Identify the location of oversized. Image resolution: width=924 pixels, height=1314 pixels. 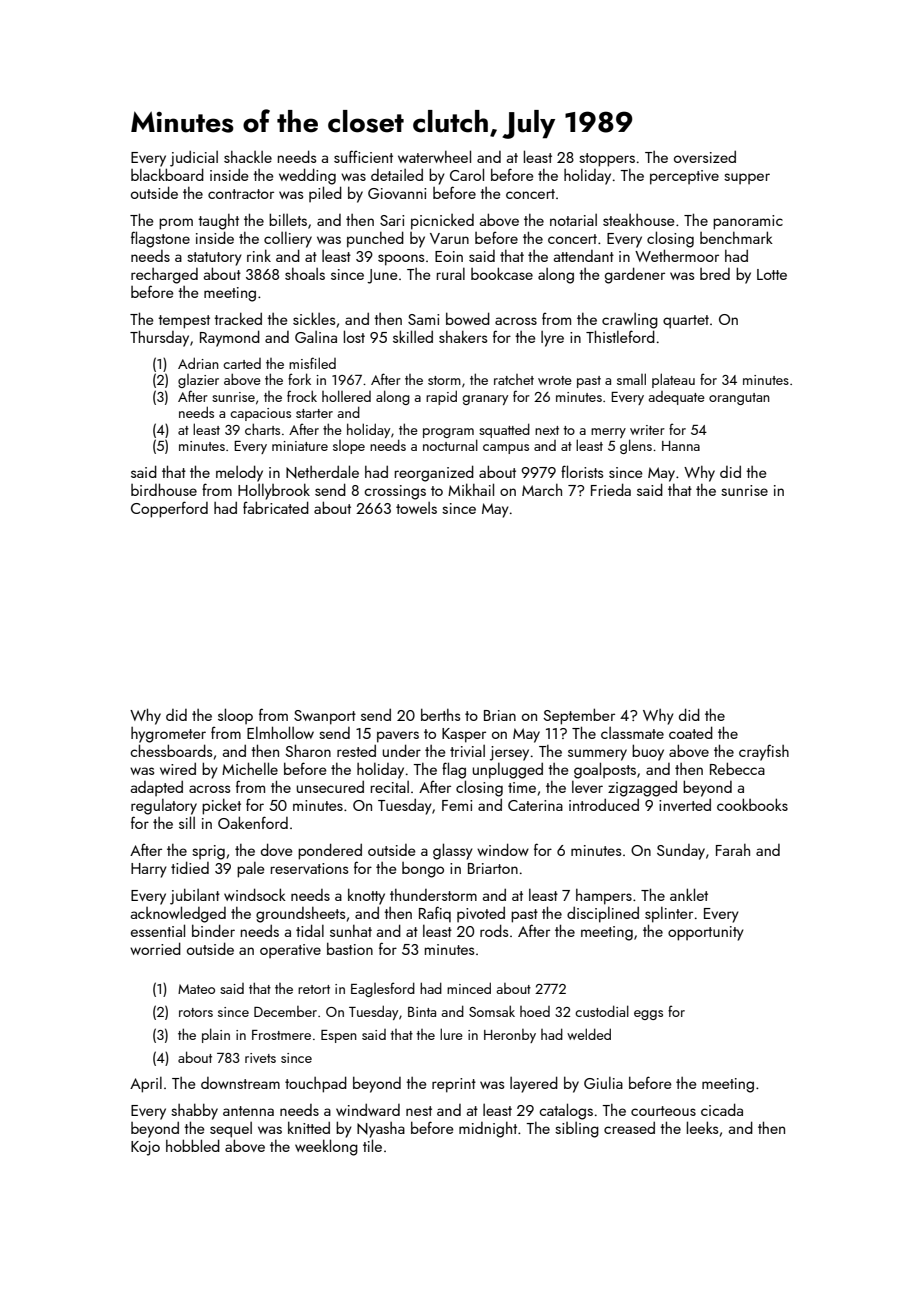
(705, 156).
